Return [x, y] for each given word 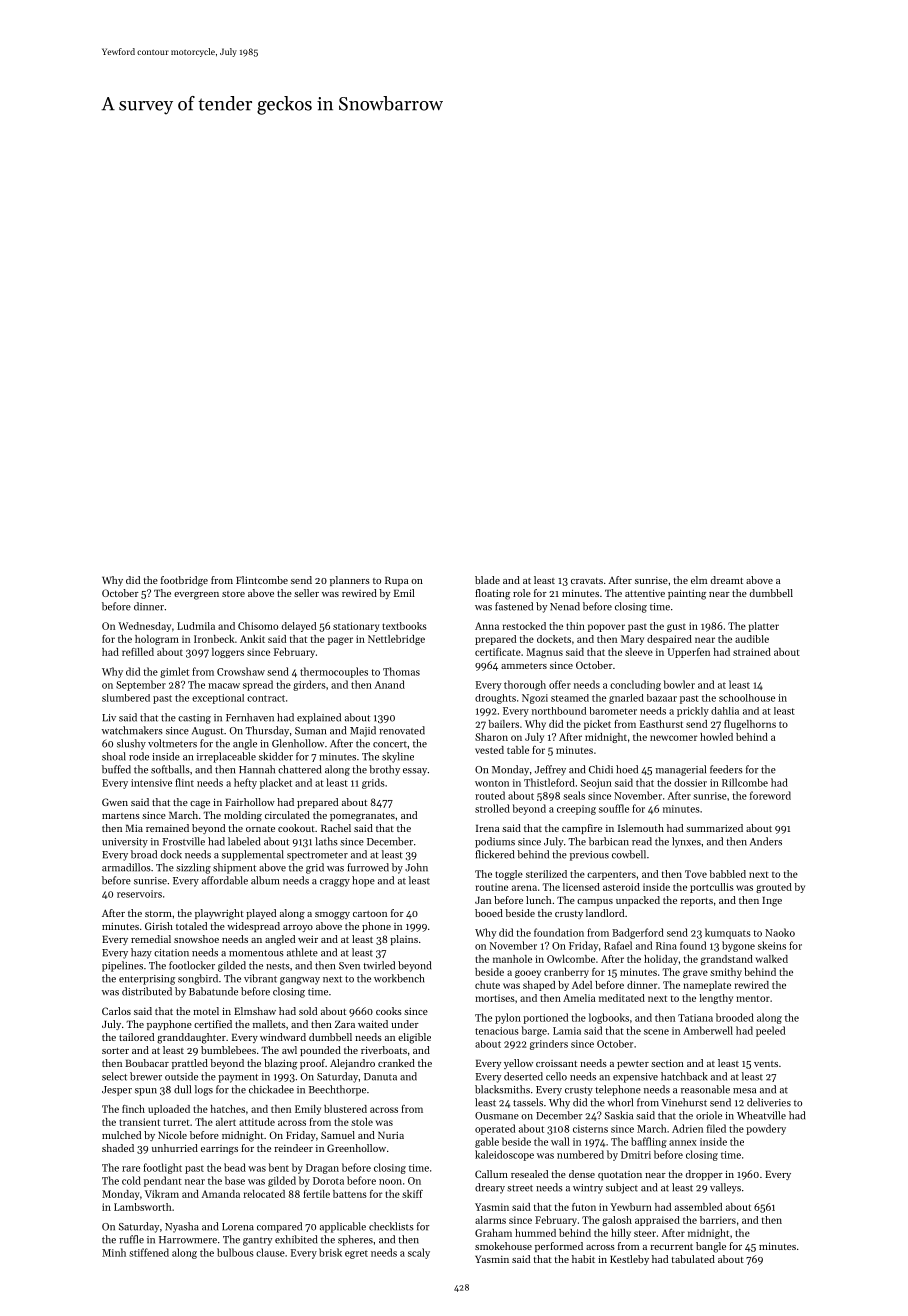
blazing [281, 1064]
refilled [138, 652]
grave [695, 974]
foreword [770, 795]
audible [752, 639]
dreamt [727, 580]
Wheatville [761, 1115]
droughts [495, 699]
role [522, 593]
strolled [492, 808]
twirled [379, 965]
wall [560, 1141]
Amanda [220, 1194]
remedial [151, 939]
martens [121, 816]
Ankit [252, 639]
